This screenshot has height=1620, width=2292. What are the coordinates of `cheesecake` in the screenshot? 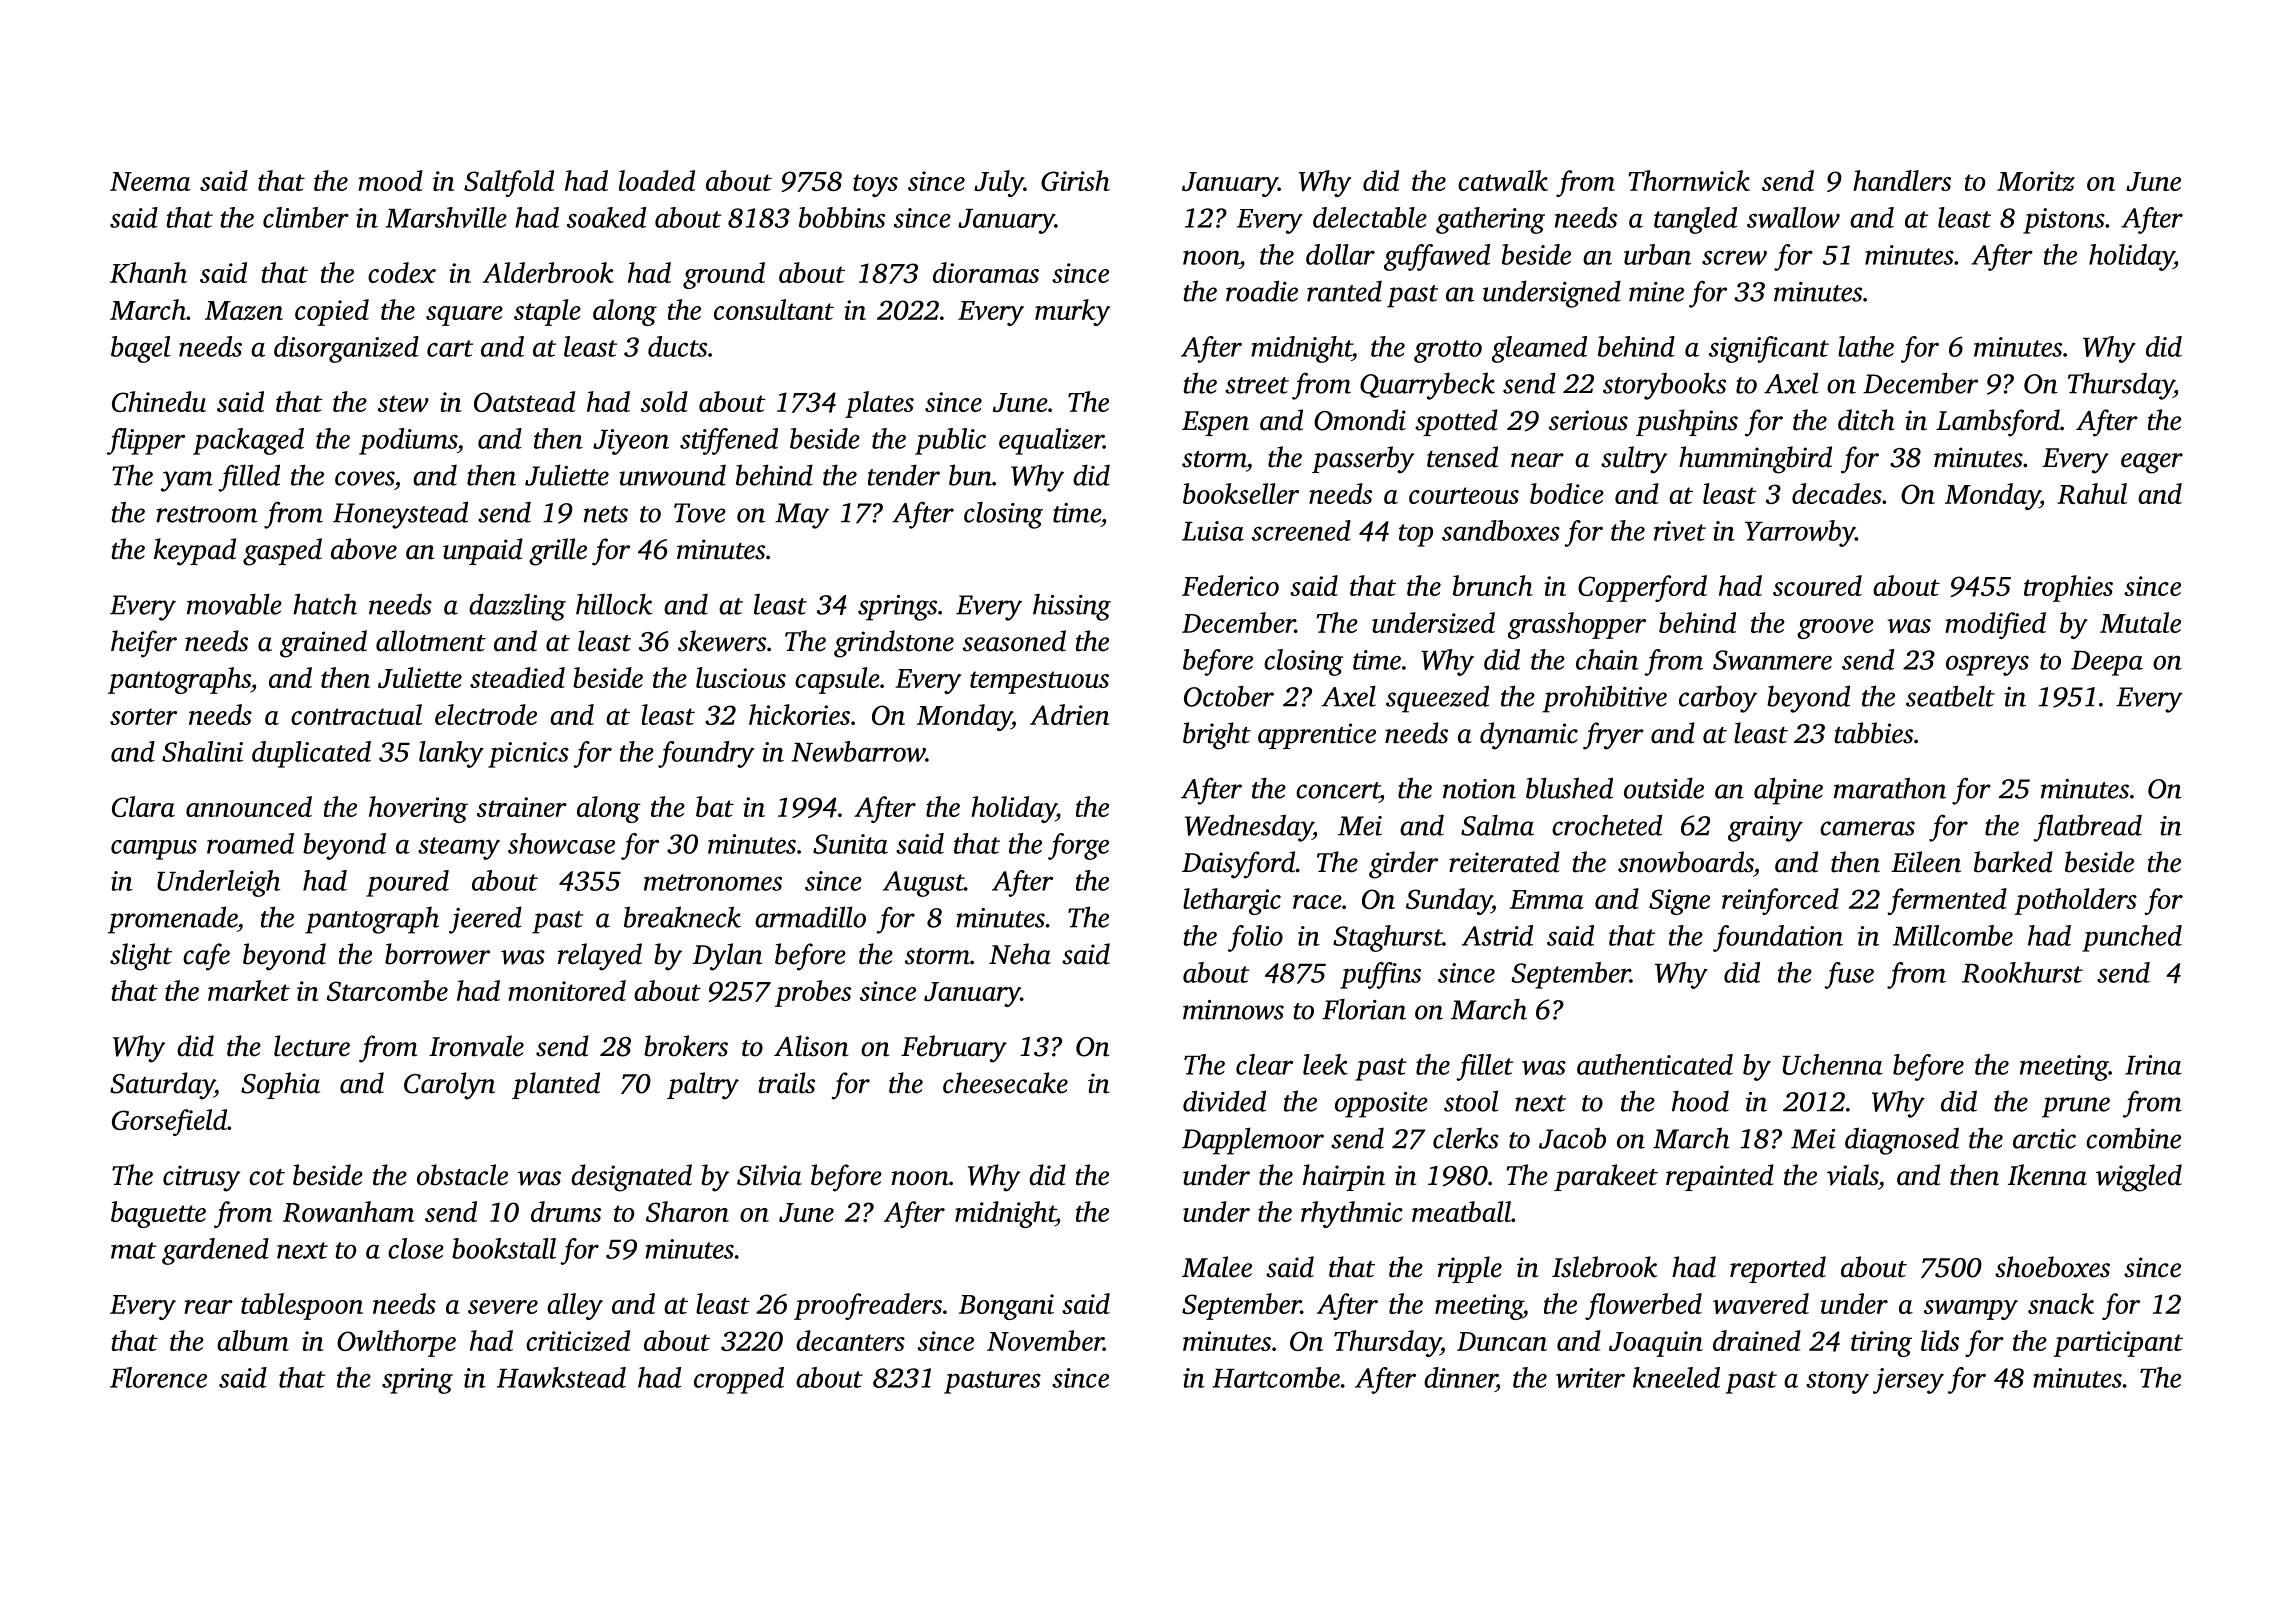 It's located at (1005, 1083).
